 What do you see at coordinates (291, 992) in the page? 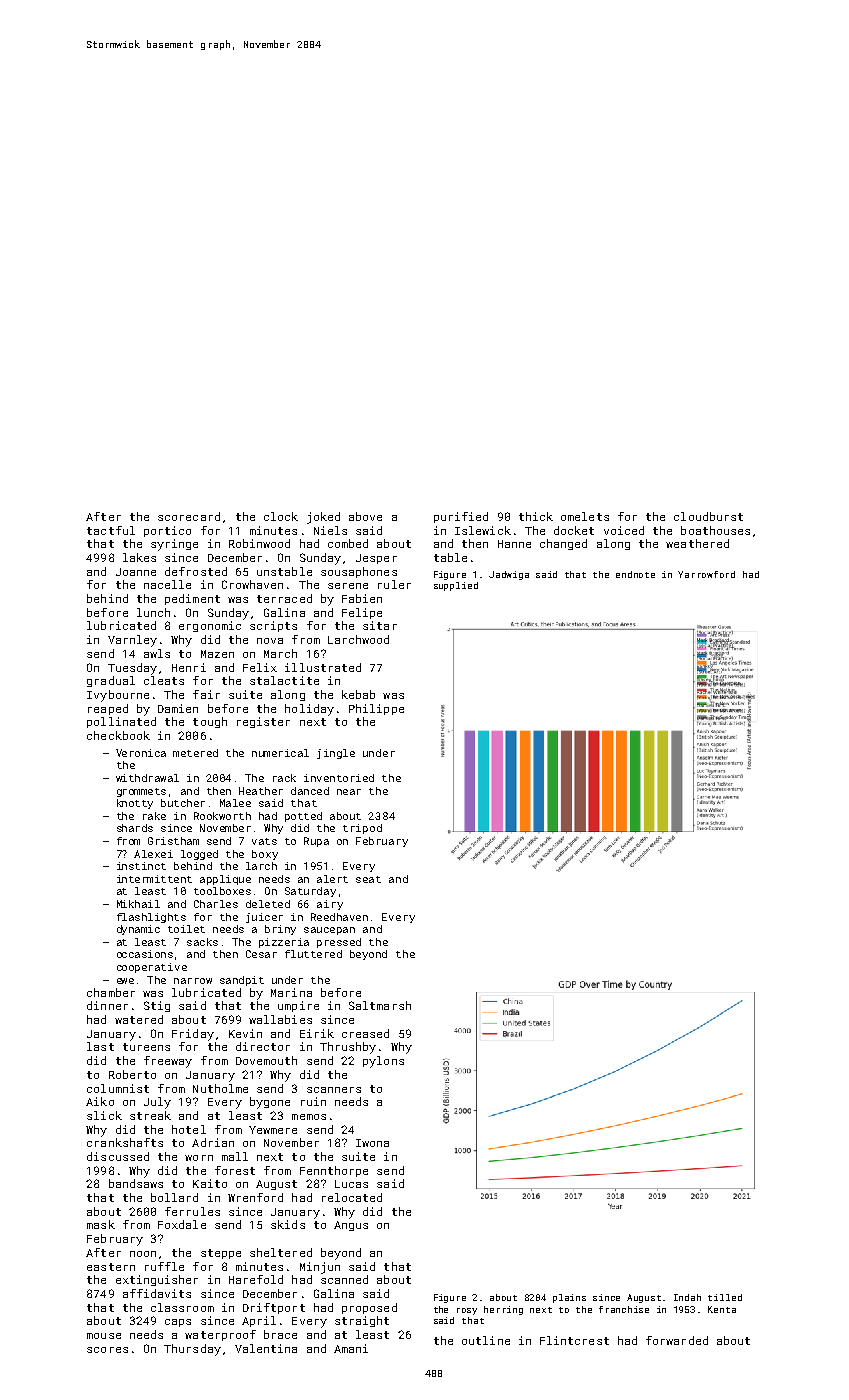
I see `Marina` at bounding box center [291, 992].
